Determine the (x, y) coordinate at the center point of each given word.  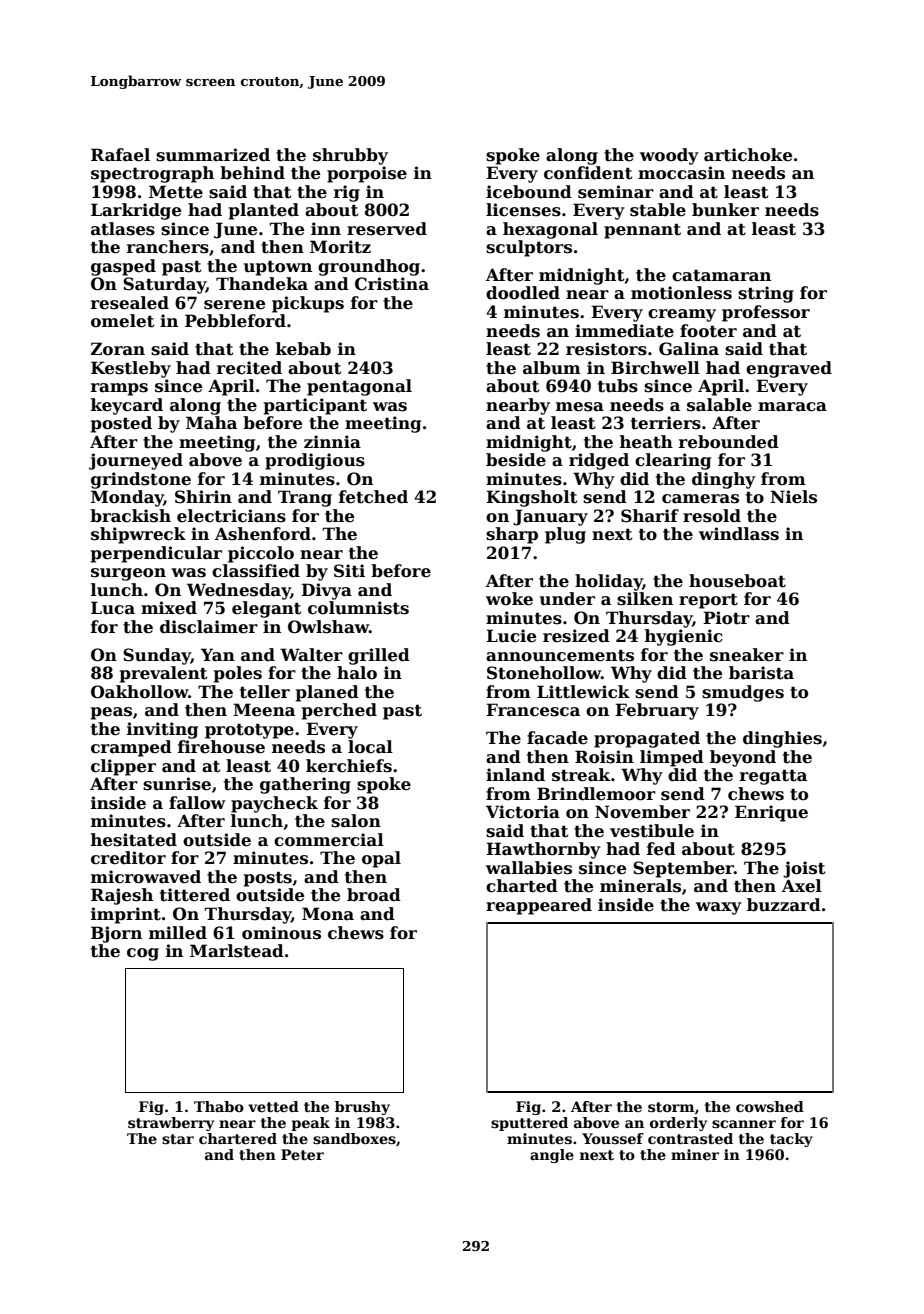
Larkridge (136, 211)
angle (552, 1156)
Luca (113, 608)
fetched (373, 497)
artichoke (748, 155)
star (178, 1139)
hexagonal (550, 230)
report (708, 601)
